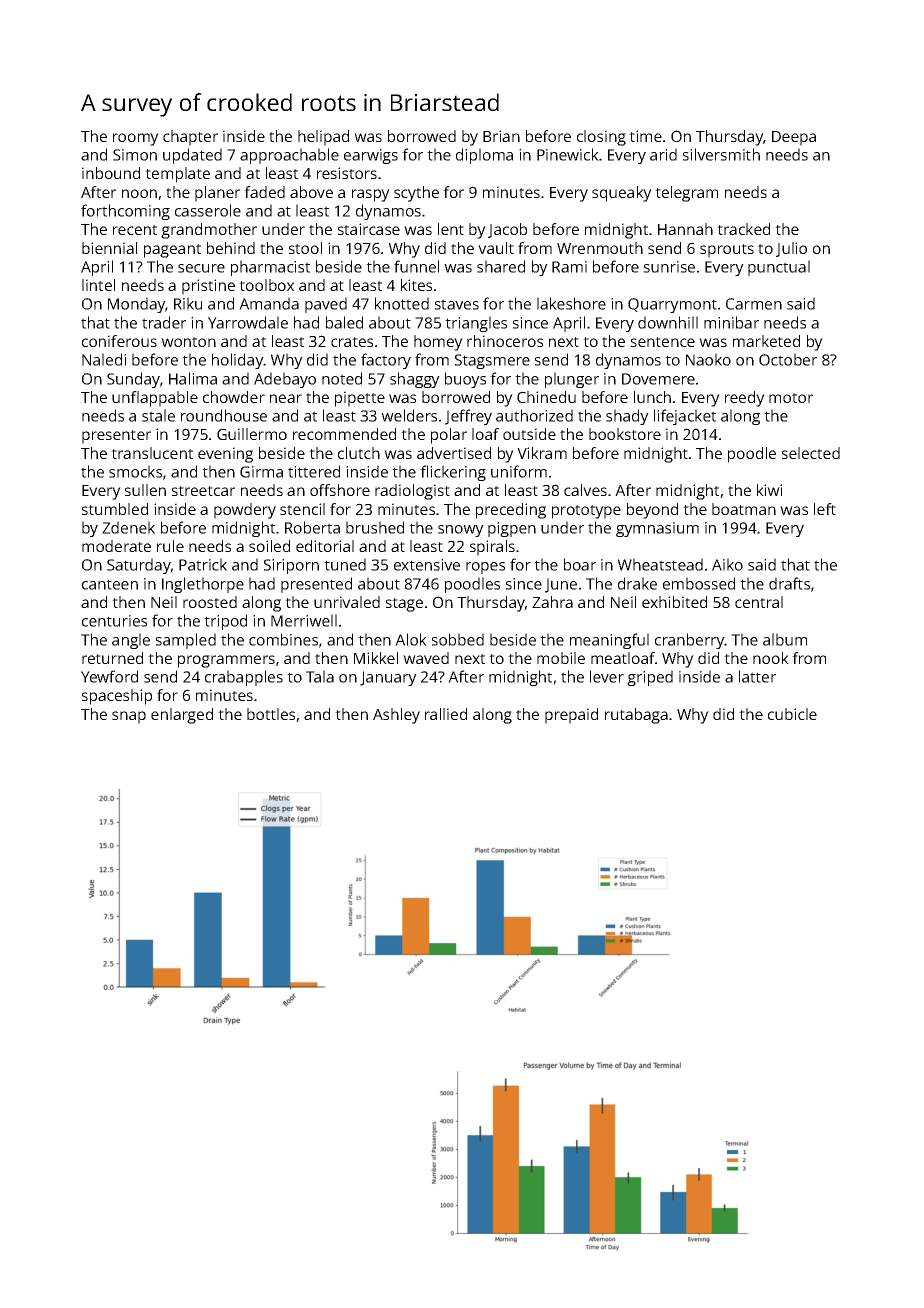 The image size is (924, 1308). What do you see at coordinates (453, 473) in the screenshot?
I see `flickering` at bounding box center [453, 473].
